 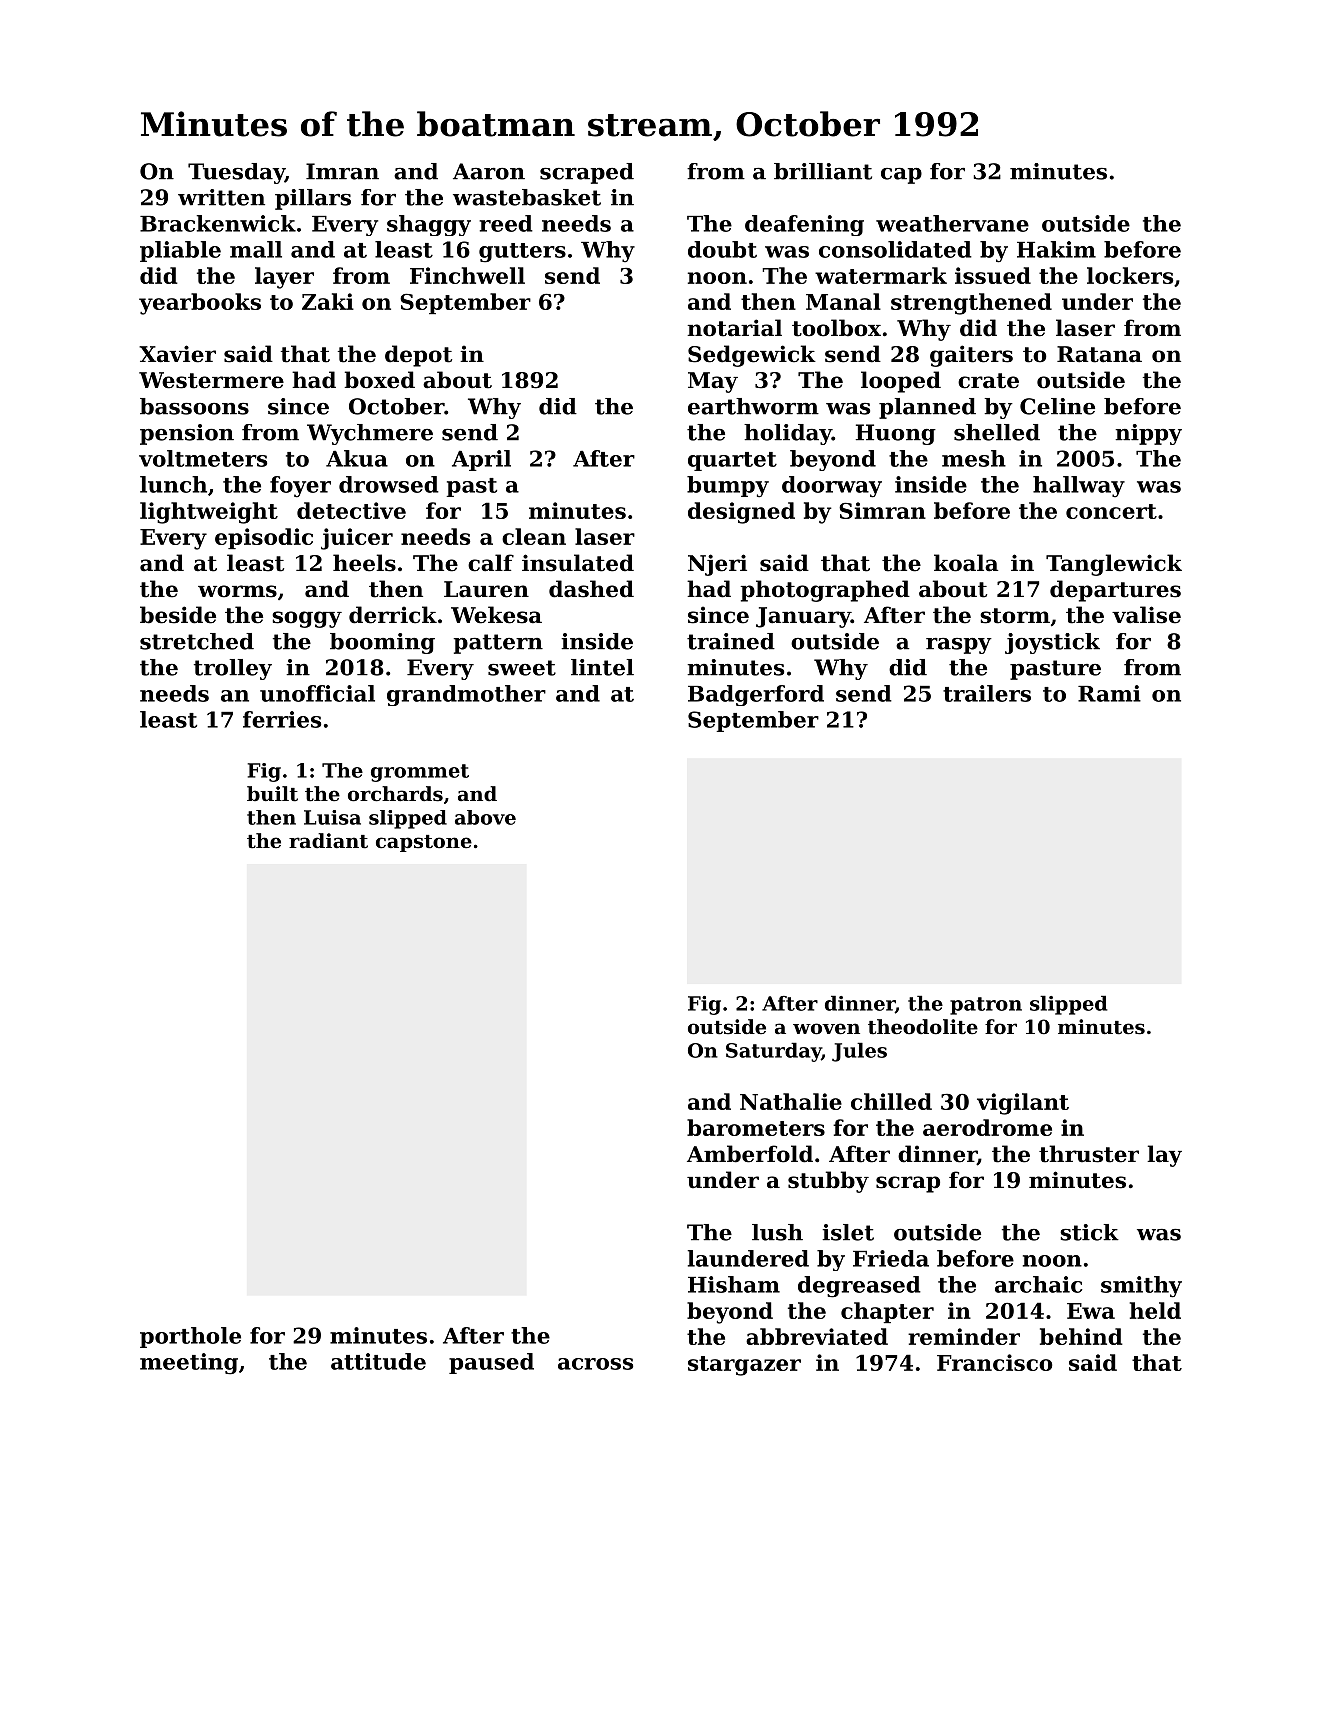 I want to click on theodolite, so click(x=923, y=1027).
